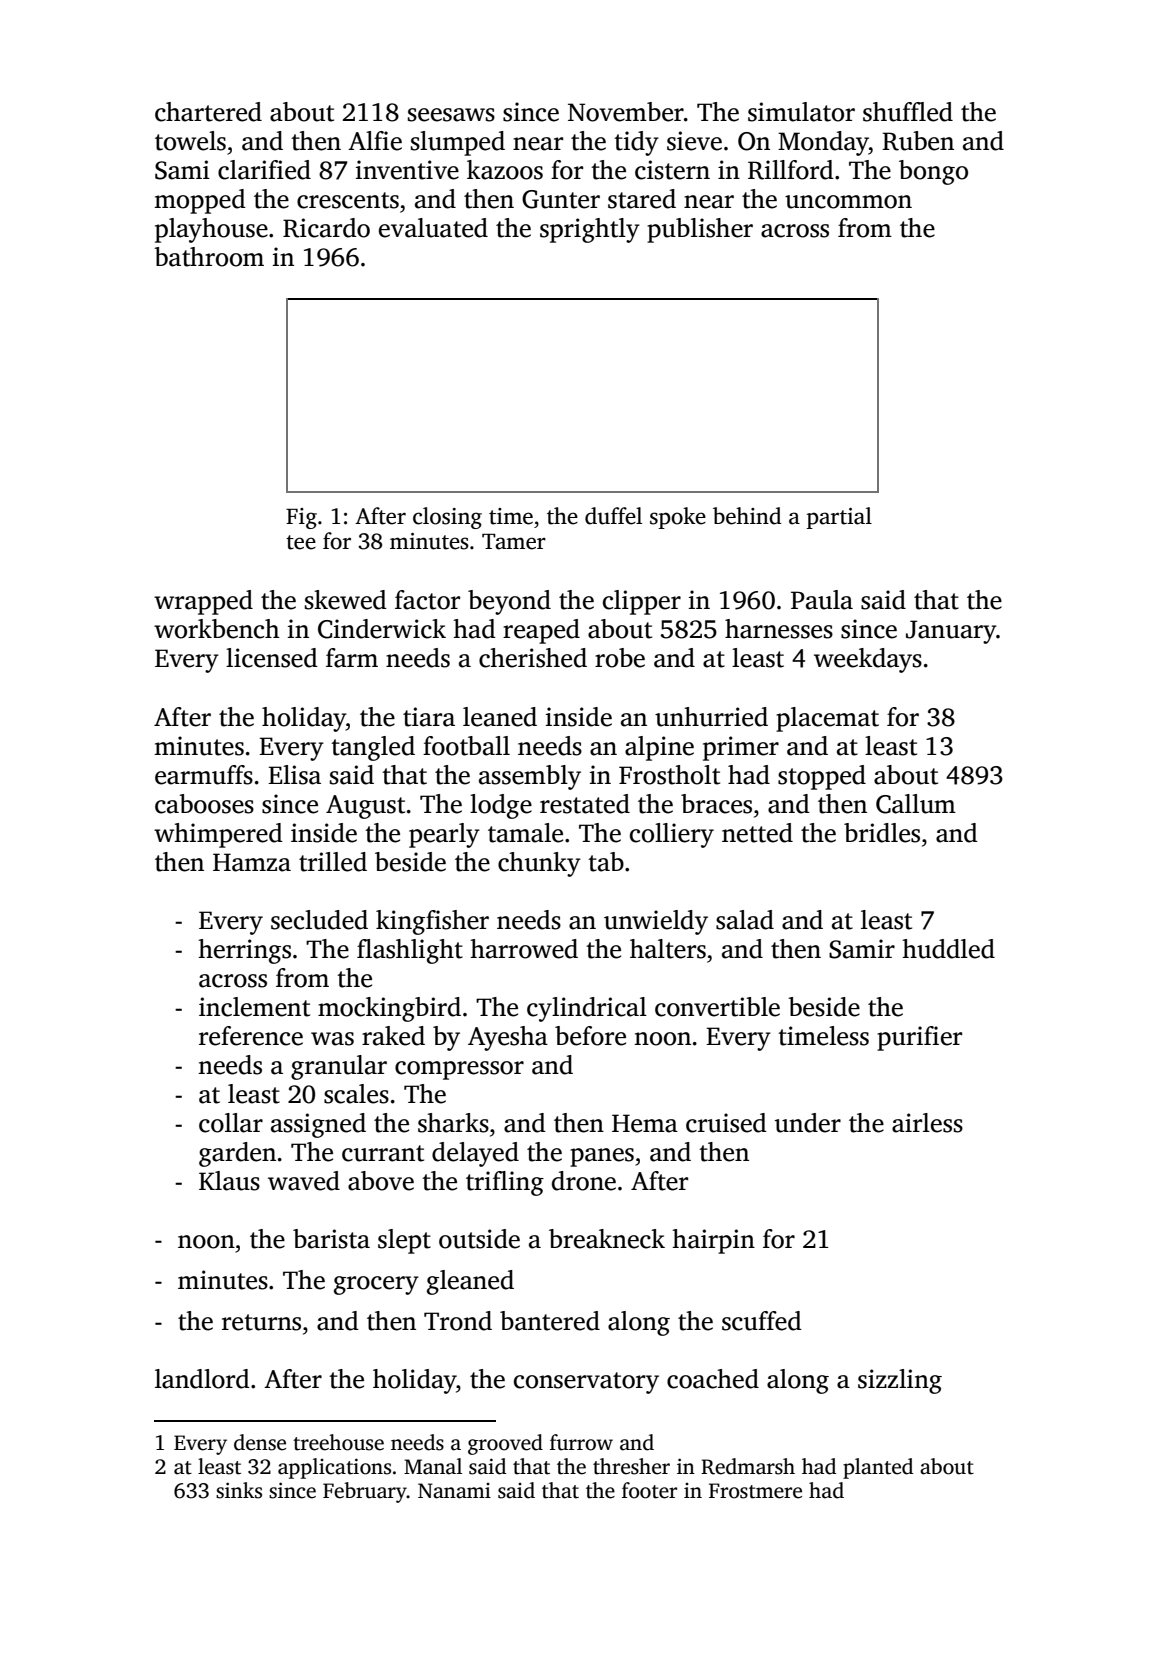 Image resolution: width=1165 pixels, height=1654 pixels. Describe the element at coordinates (613, 516) in the screenshot. I see `duffel` at that location.
